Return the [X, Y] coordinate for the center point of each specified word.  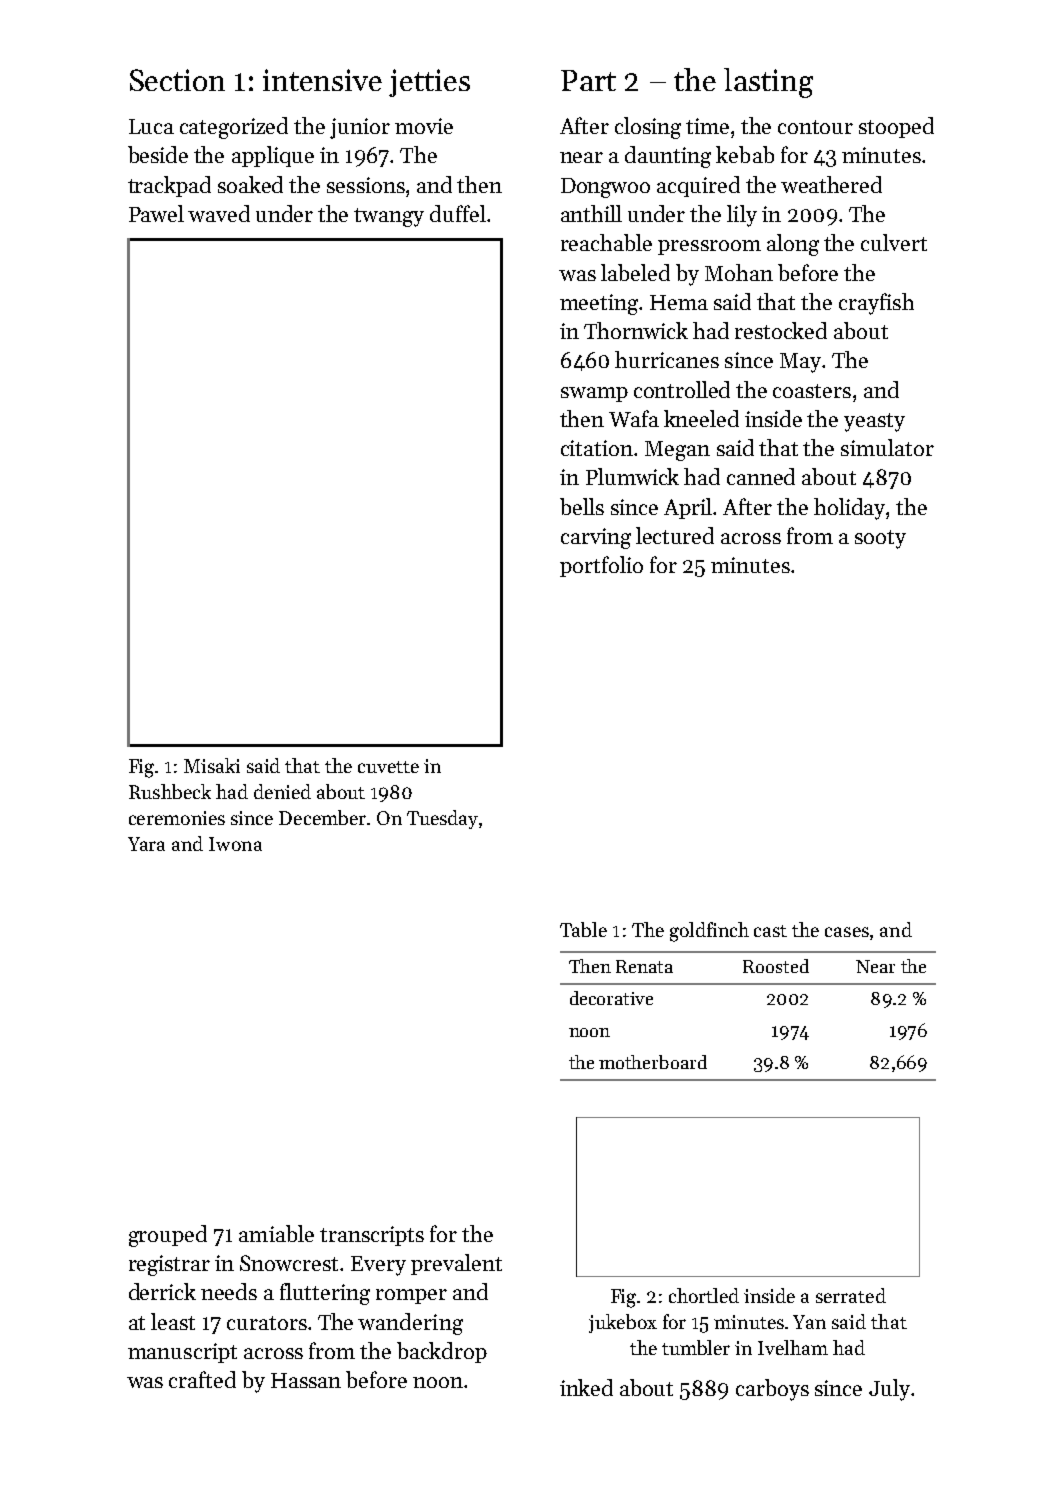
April [689, 508]
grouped [168, 1236]
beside [158, 154]
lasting [768, 83]
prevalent [456, 1264]
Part [588, 80]
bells [582, 506]
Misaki [212, 765]
